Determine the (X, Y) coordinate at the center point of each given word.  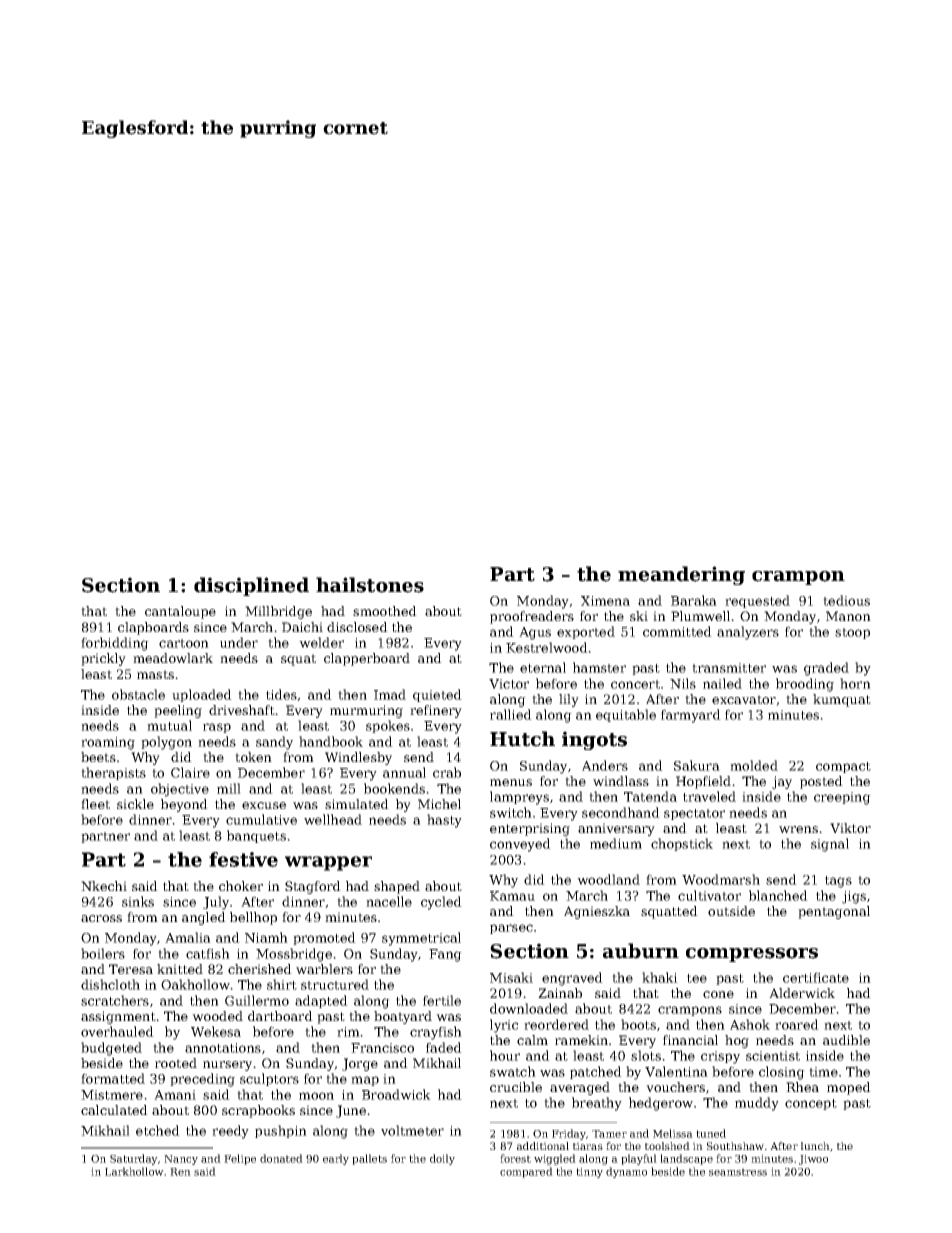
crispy (720, 1057)
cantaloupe (180, 612)
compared (526, 1172)
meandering (681, 575)
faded (444, 1047)
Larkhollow (134, 1171)
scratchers (115, 1000)
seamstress (738, 1172)
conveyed (520, 845)
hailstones (370, 585)
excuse (264, 805)
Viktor (850, 828)
